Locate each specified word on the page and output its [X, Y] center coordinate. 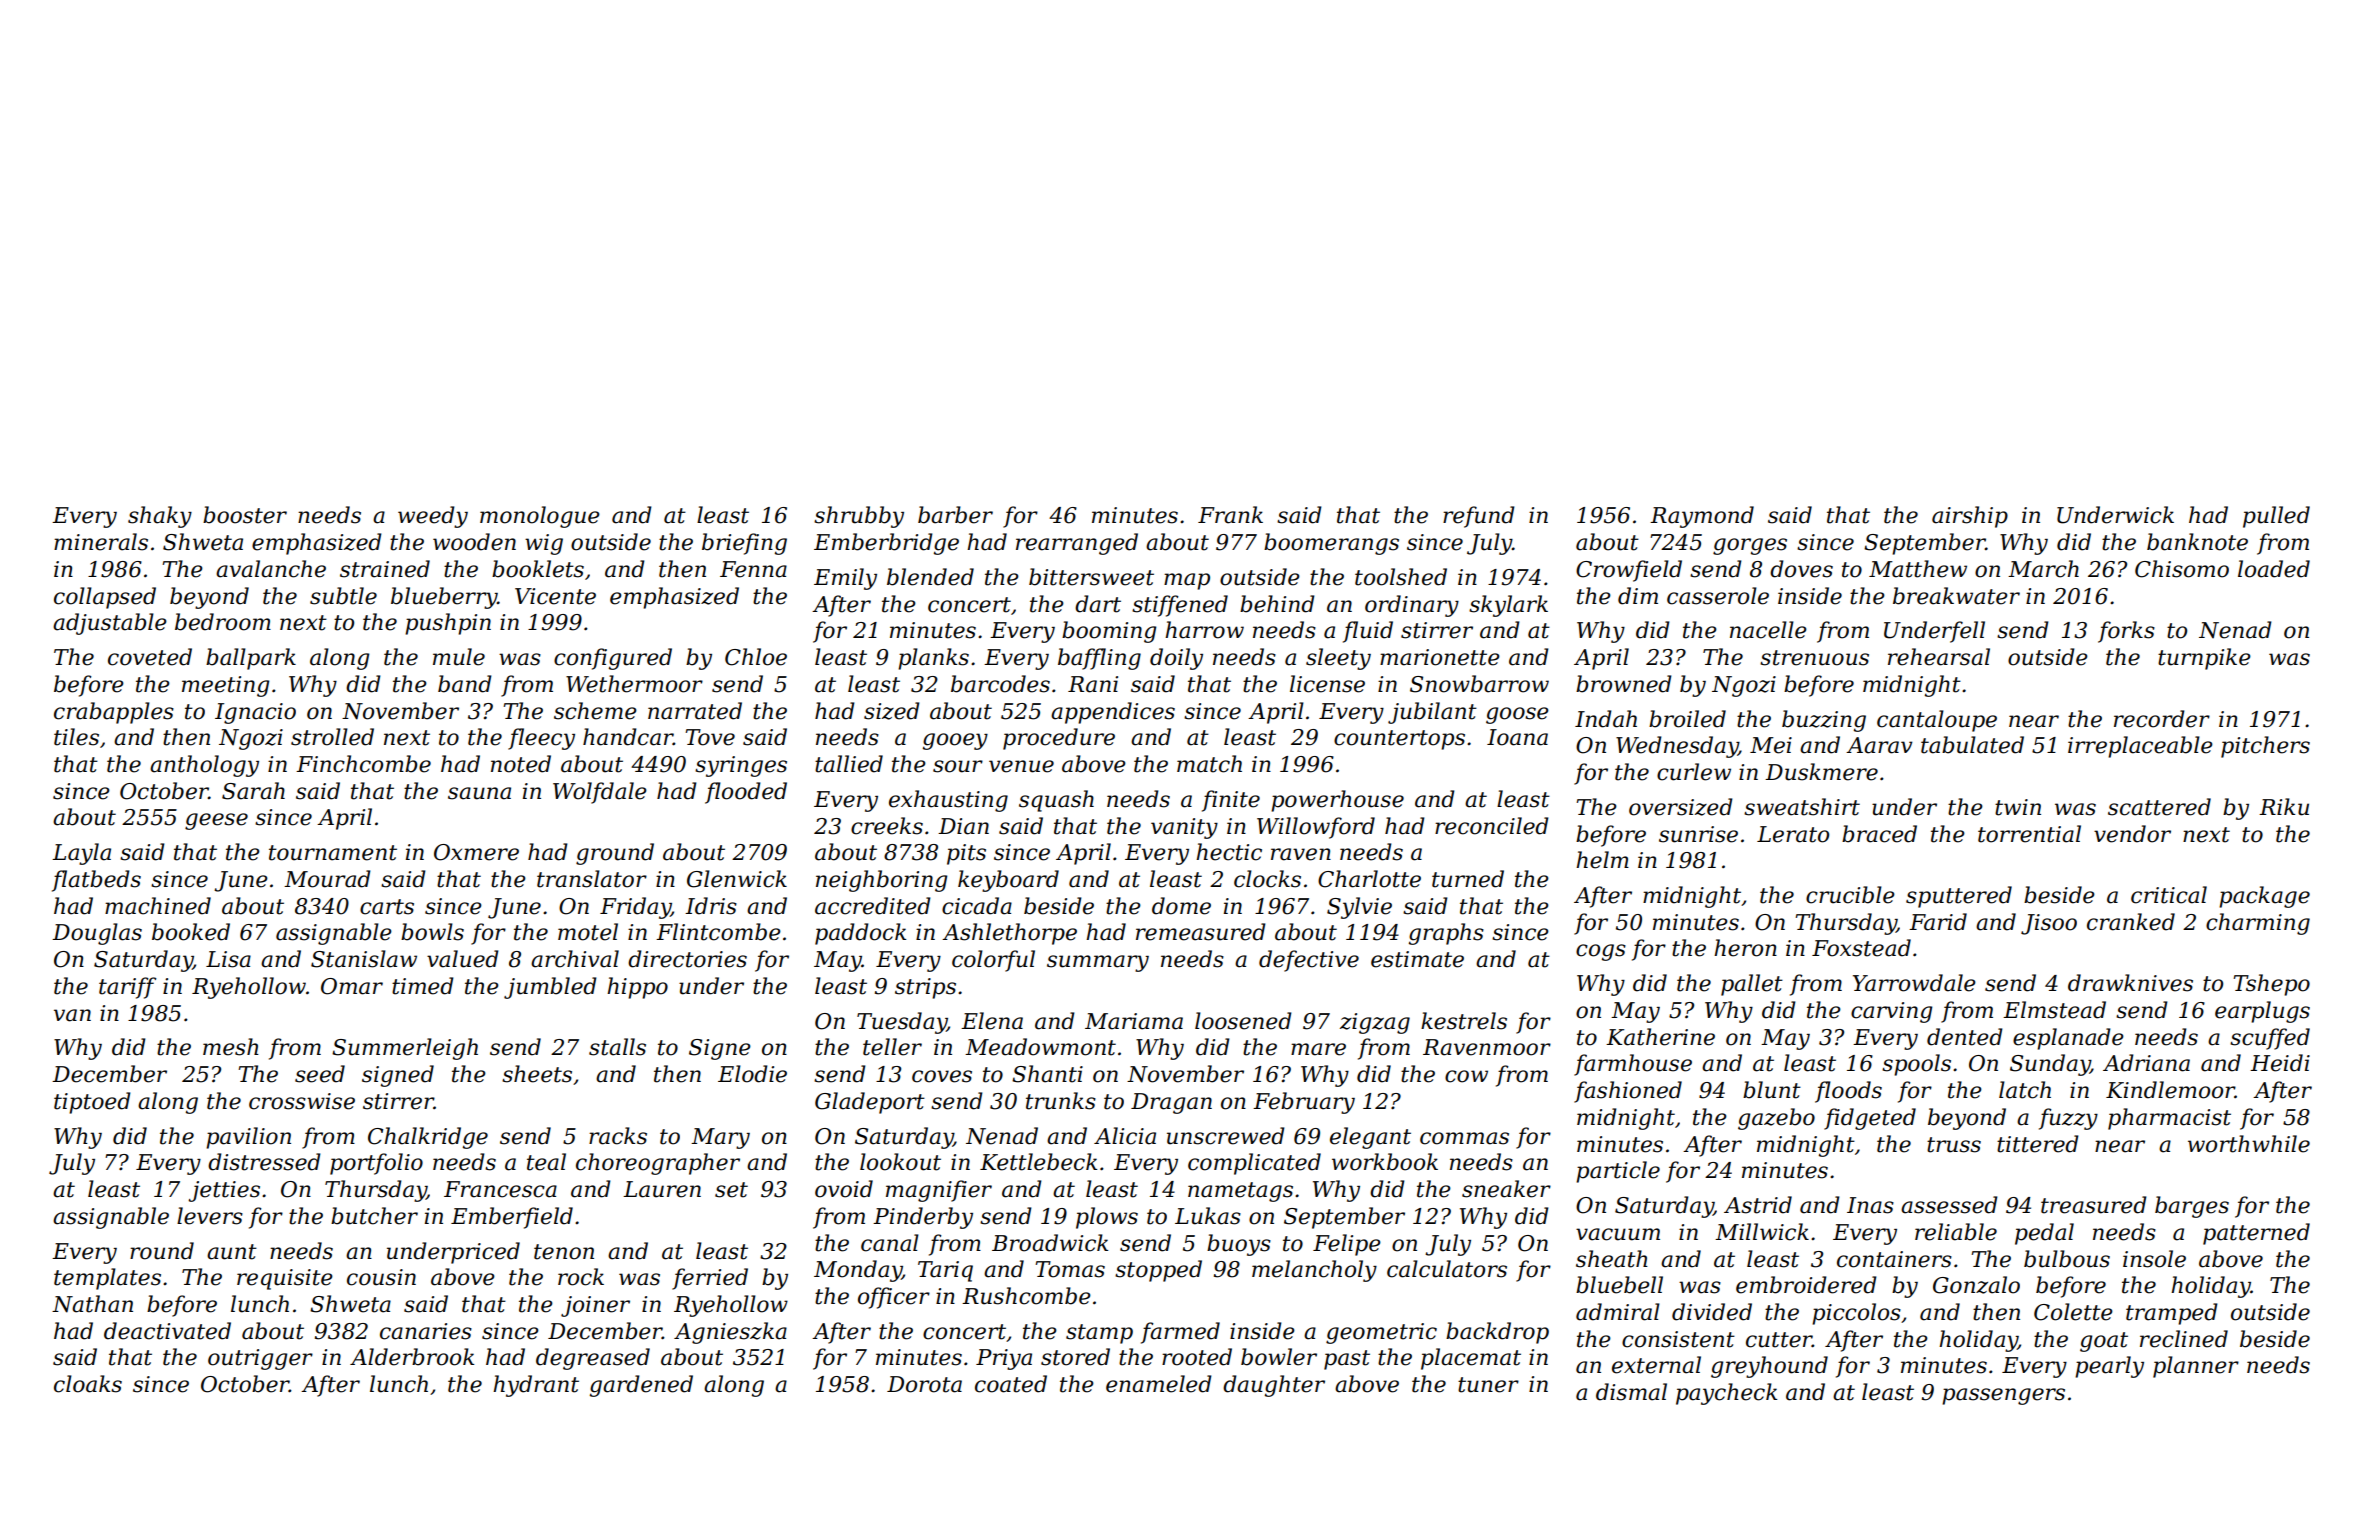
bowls [432, 932]
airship [1970, 517]
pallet [1752, 985]
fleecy [541, 739]
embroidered [1806, 1285]
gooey [955, 741]
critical [2169, 895]
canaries [426, 1331]
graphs [1446, 934]
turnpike [2204, 659]
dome [1181, 906]
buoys [1239, 1245]
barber [955, 515]
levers [210, 1216]
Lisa [228, 959]
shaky [160, 517]
